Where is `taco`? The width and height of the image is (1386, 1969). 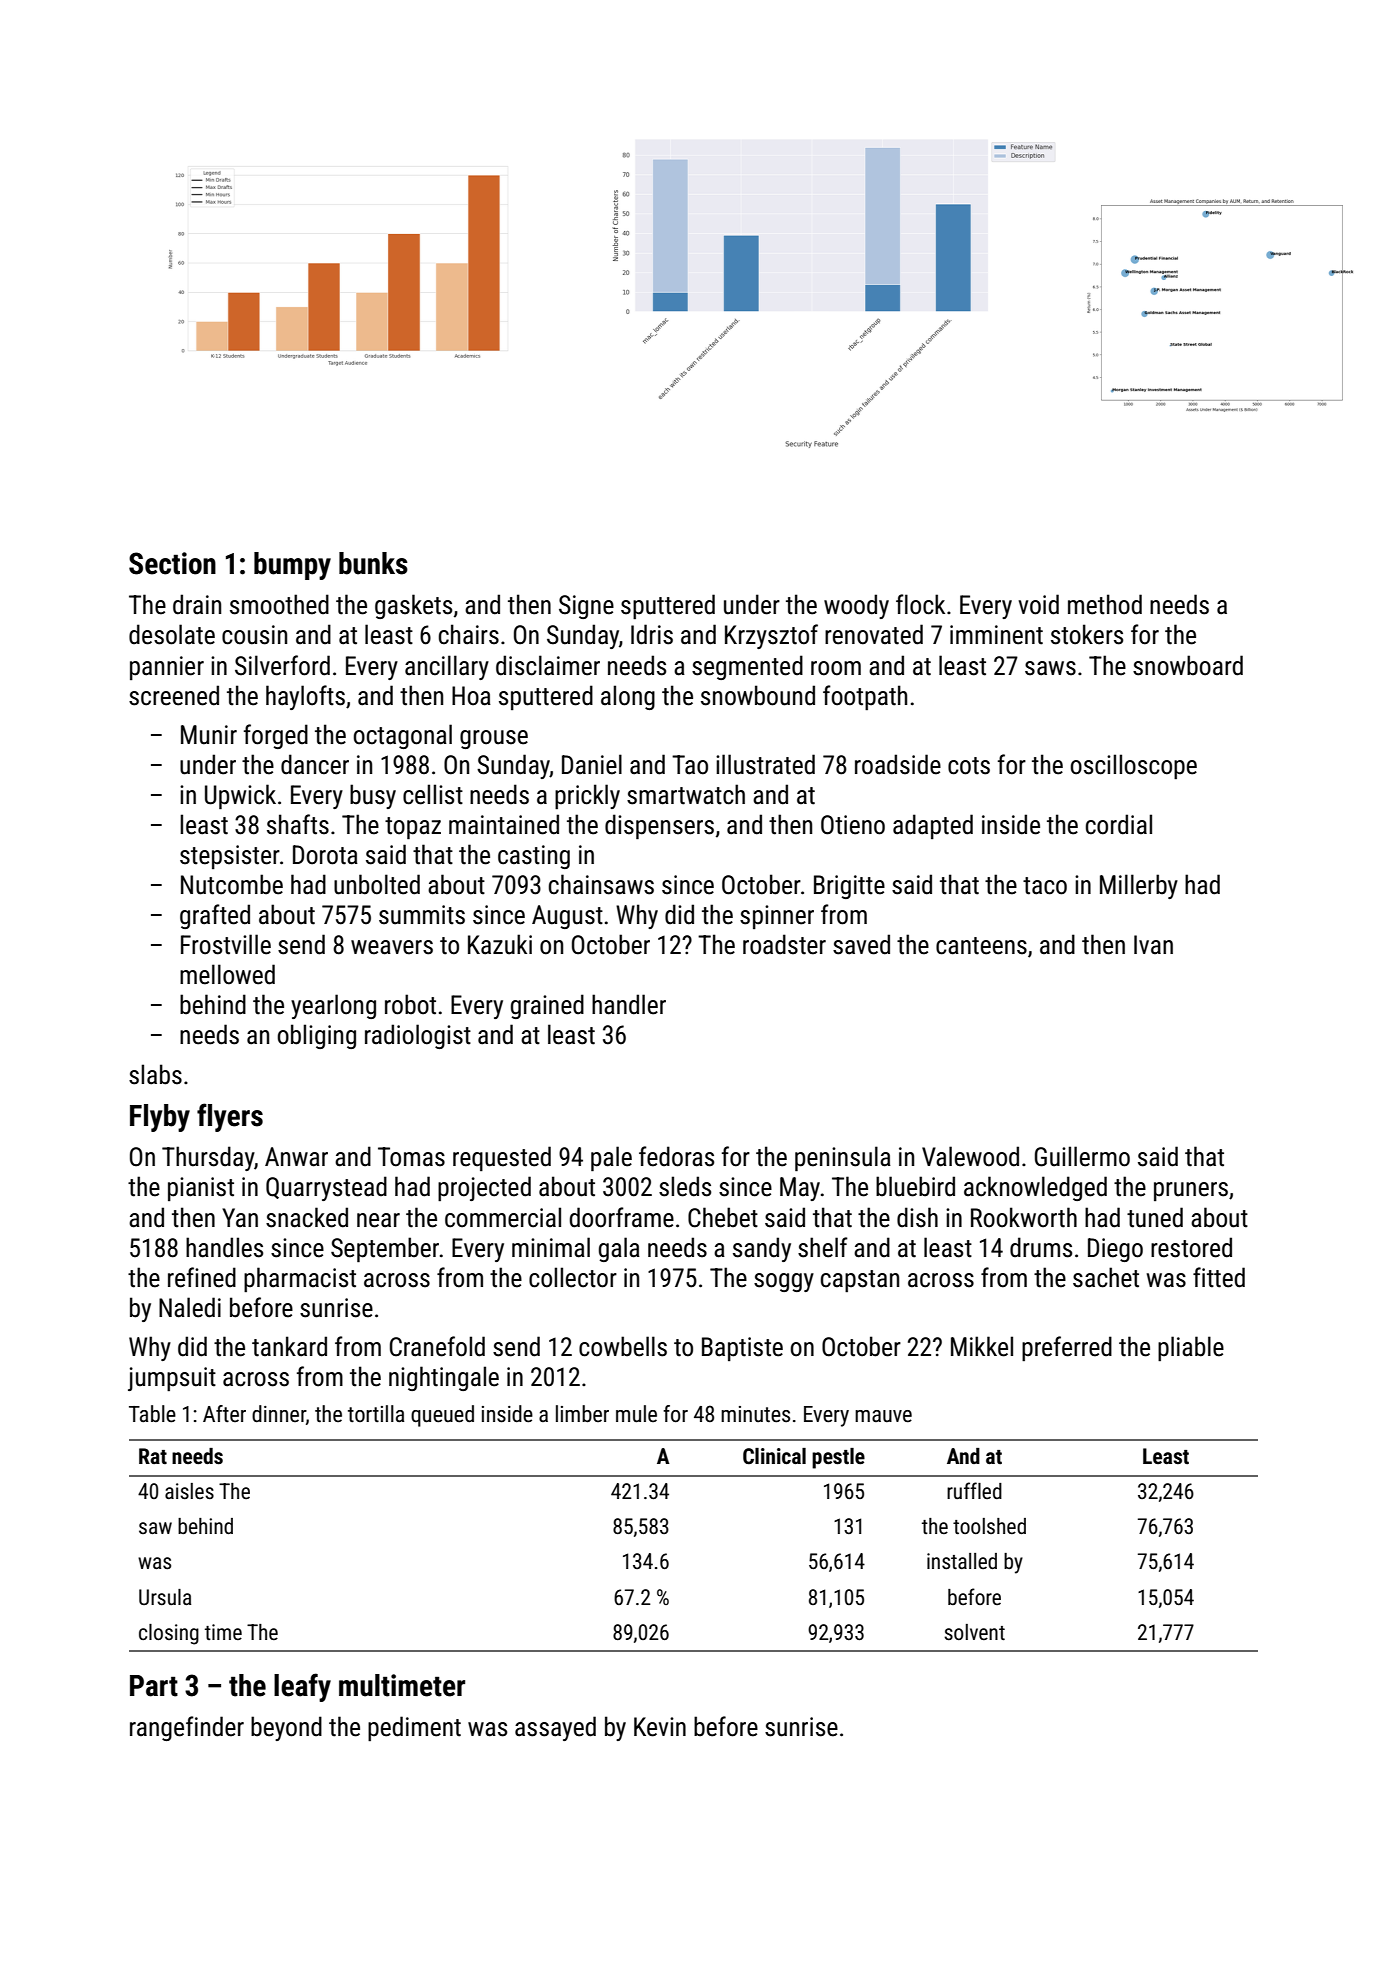
taco is located at coordinates (1045, 886).
